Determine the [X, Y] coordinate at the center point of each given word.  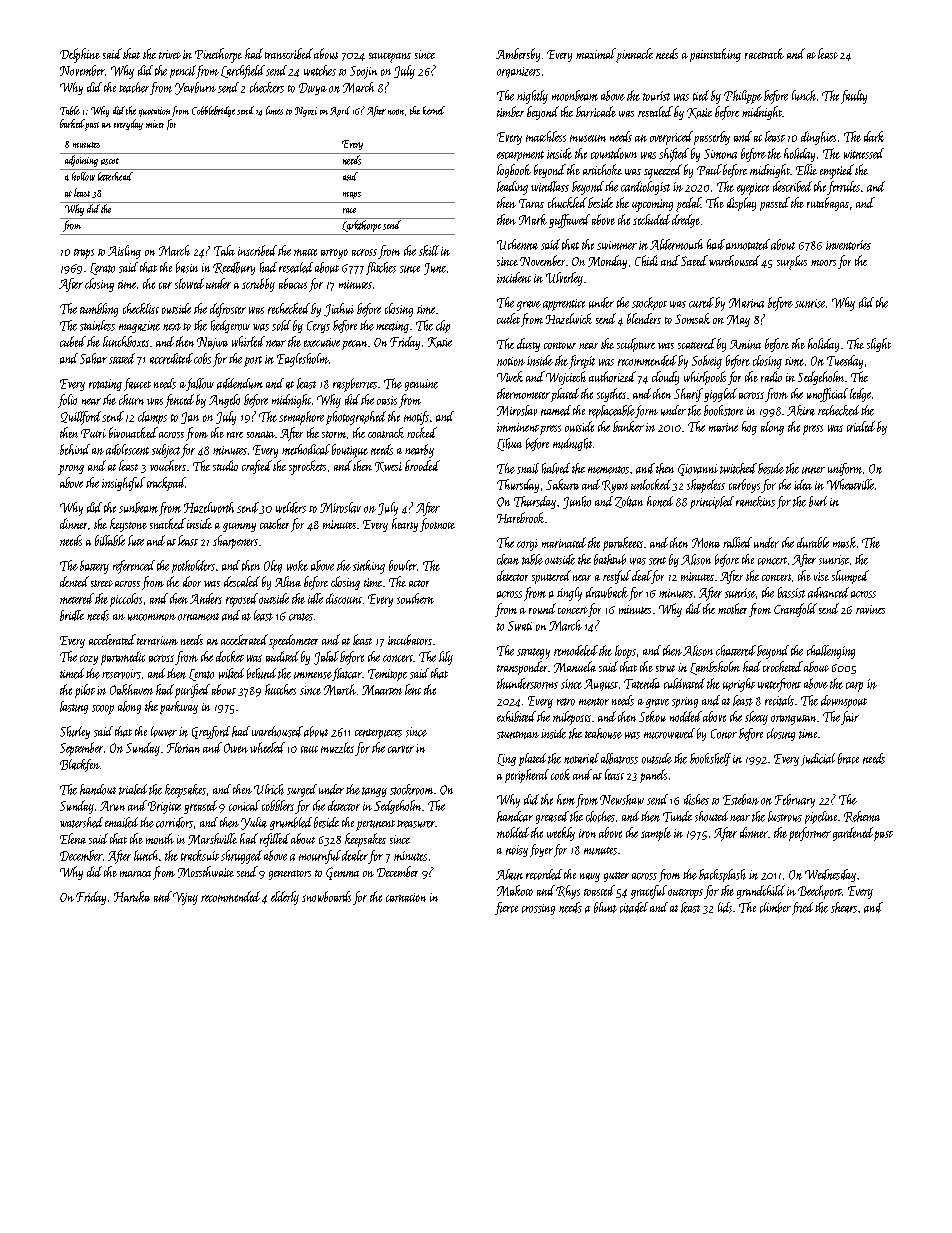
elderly [285, 898]
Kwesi [388, 467]
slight [879, 345]
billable [110, 540]
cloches [600, 816]
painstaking [715, 55]
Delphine [80, 55]
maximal [596, 53]
